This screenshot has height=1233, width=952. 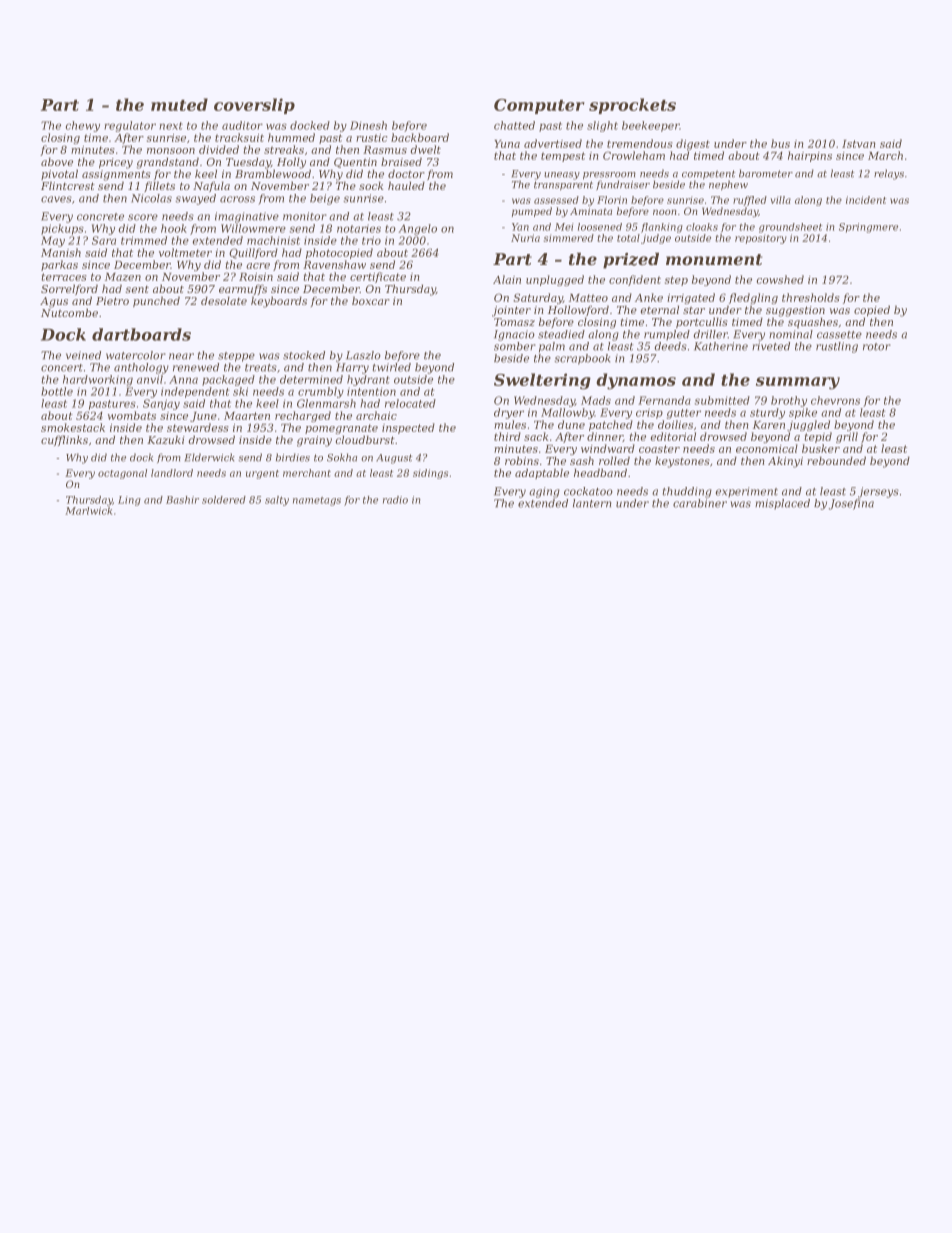 What do you see at coordinates (514, 125) in the screenshot?
I see `chatted` at bounding box center [514, 125].
